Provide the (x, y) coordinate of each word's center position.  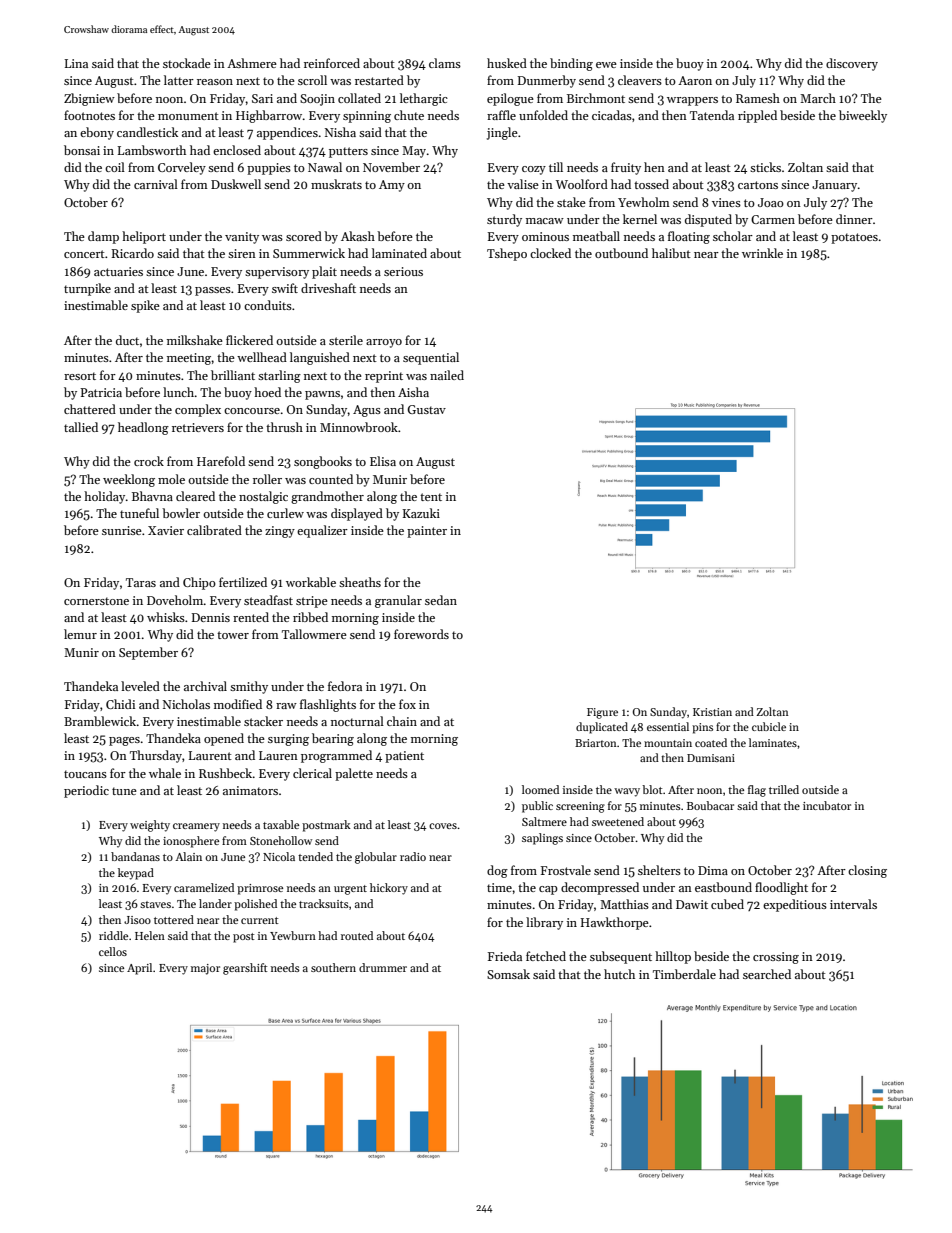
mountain (668, 743)
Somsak (508, 974)
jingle (502, 133)
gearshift (245, 969)
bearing (333, 739)
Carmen (773, 219)
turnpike (87, 289)
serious (403, 271)
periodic (86, 791)
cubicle (769, 726)
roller (267, 479)
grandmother (327, 497)
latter (179, 80)
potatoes (854, 238)
